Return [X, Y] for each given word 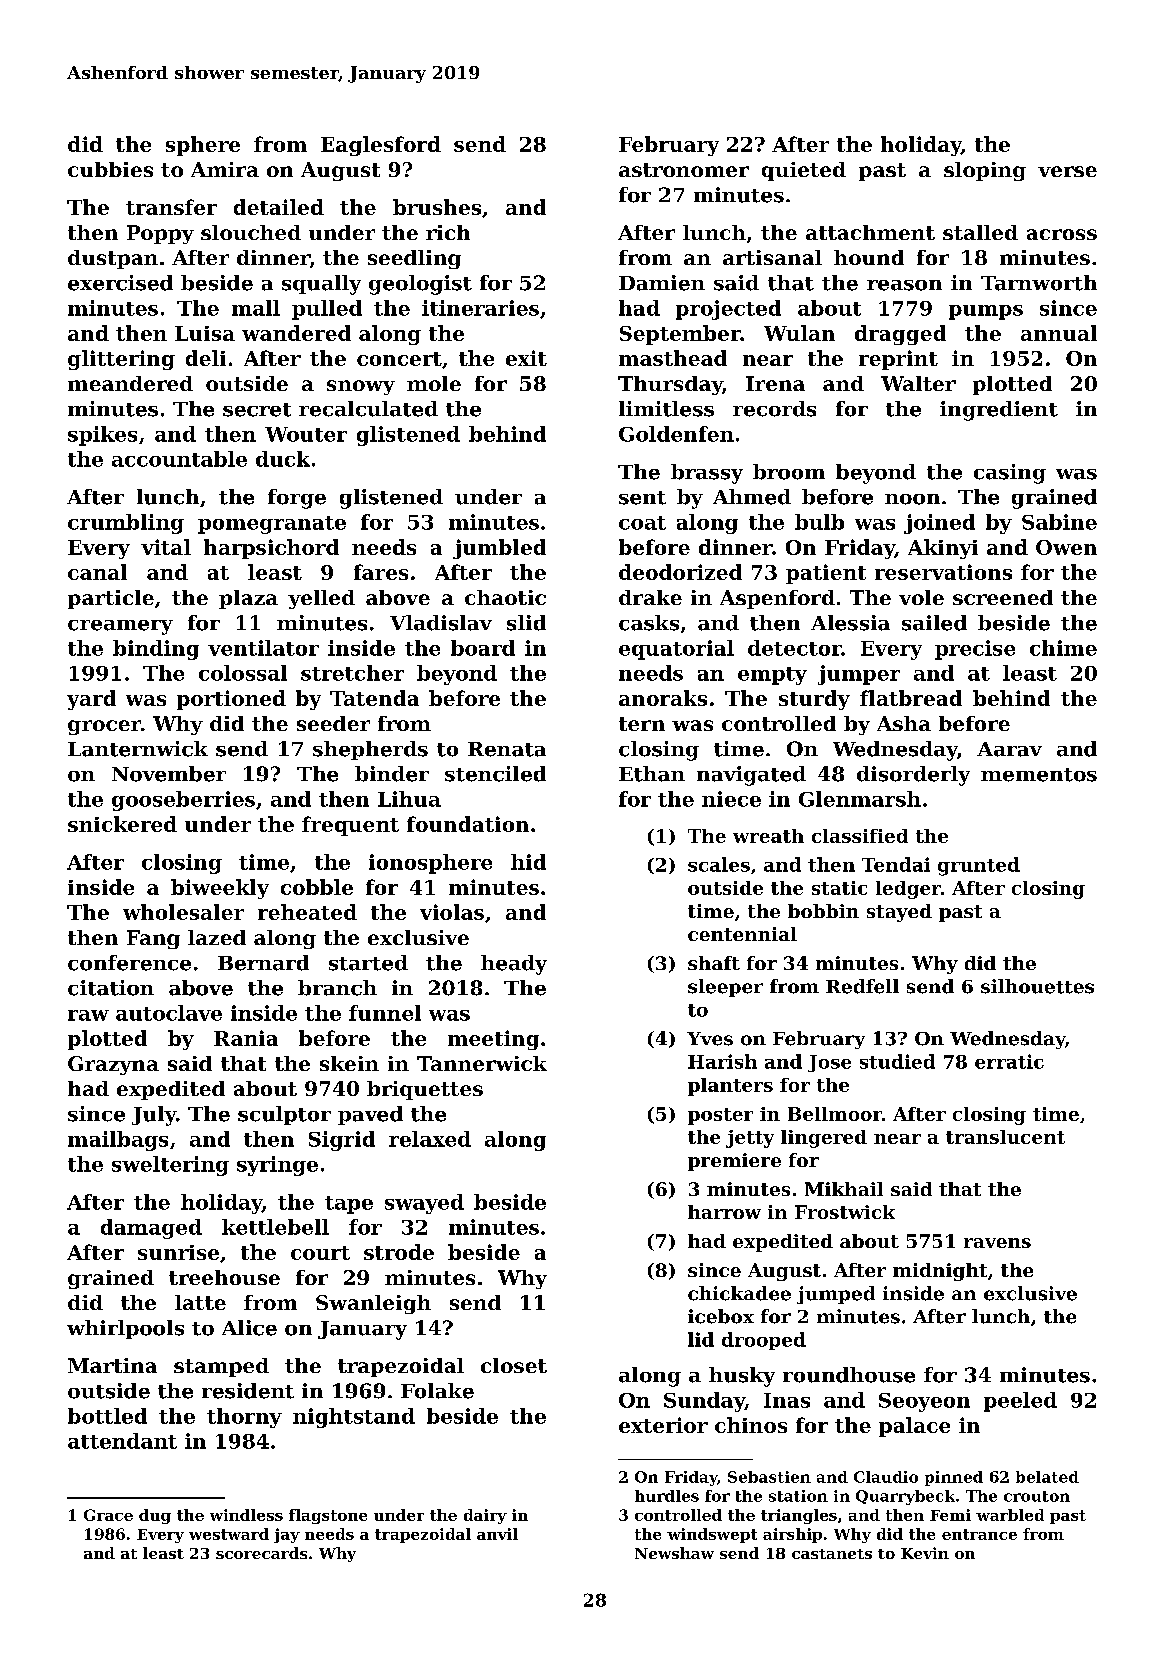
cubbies [110, 169]
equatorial [676, 650]
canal [97, 572]
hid [528, 862]
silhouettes [1037, 986]
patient [826, 574]
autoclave [169, 1013]
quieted [804, 171]
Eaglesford [381, 146]
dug [155, 1516]
